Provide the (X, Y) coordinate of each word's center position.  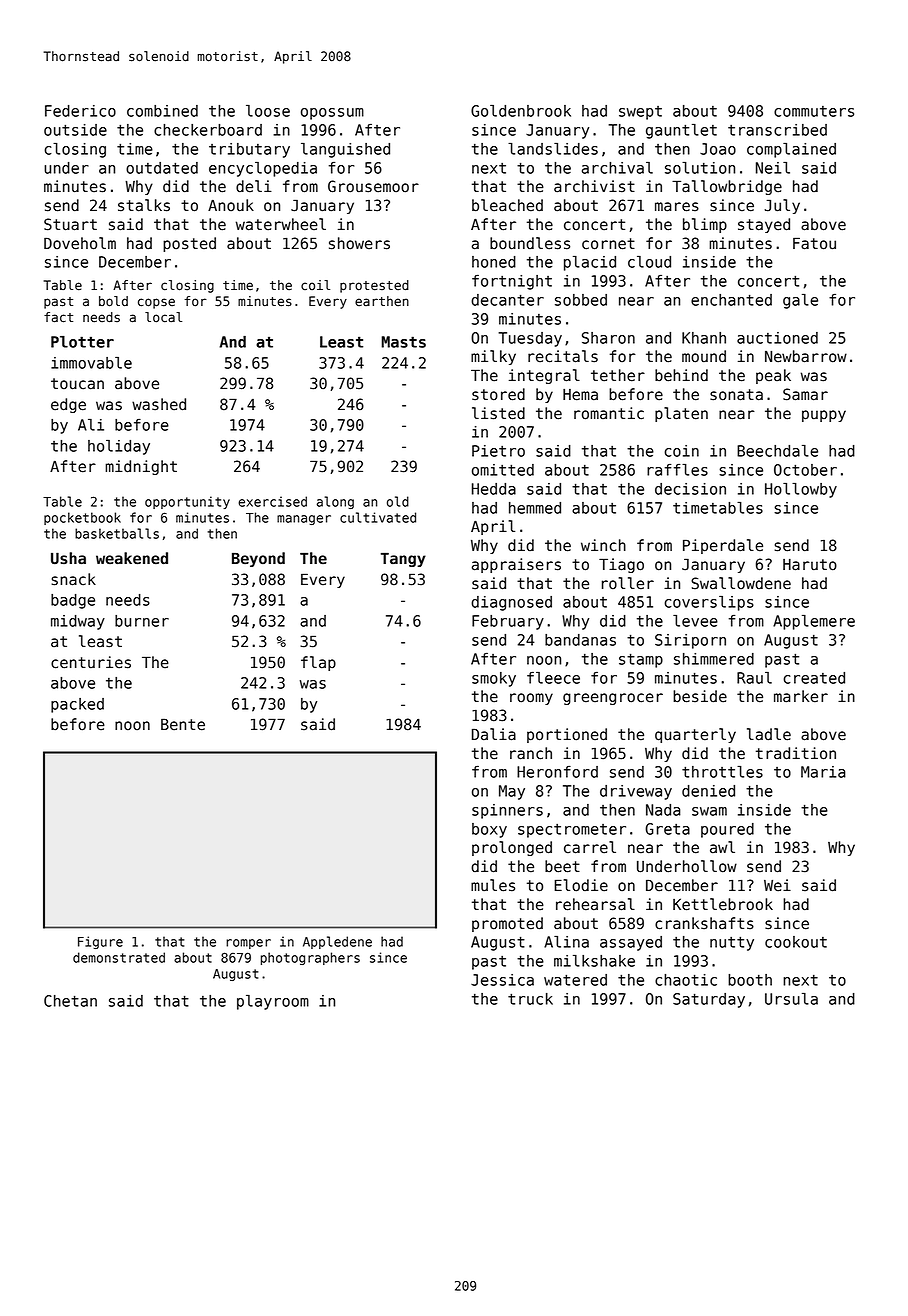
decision (690, 489)
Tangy (403, 560)
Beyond (258, 559)
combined (162, 111)
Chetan (70, 1001)
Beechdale (777, 451)
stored (498, 394)
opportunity (187, 502)
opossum (332, 114)
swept (640, 113)
